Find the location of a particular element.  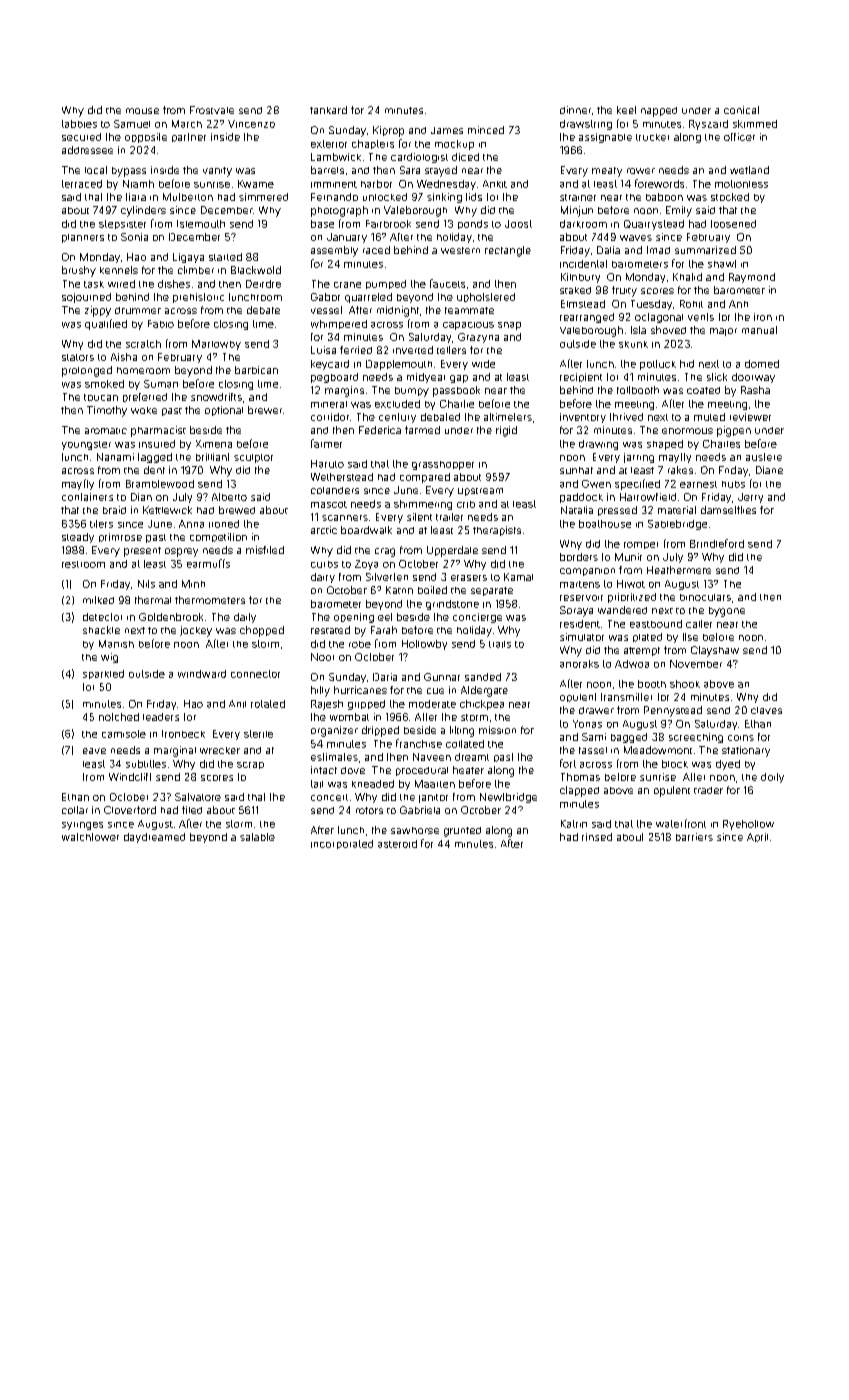

drawstring is located at coordinates (586, 125).
